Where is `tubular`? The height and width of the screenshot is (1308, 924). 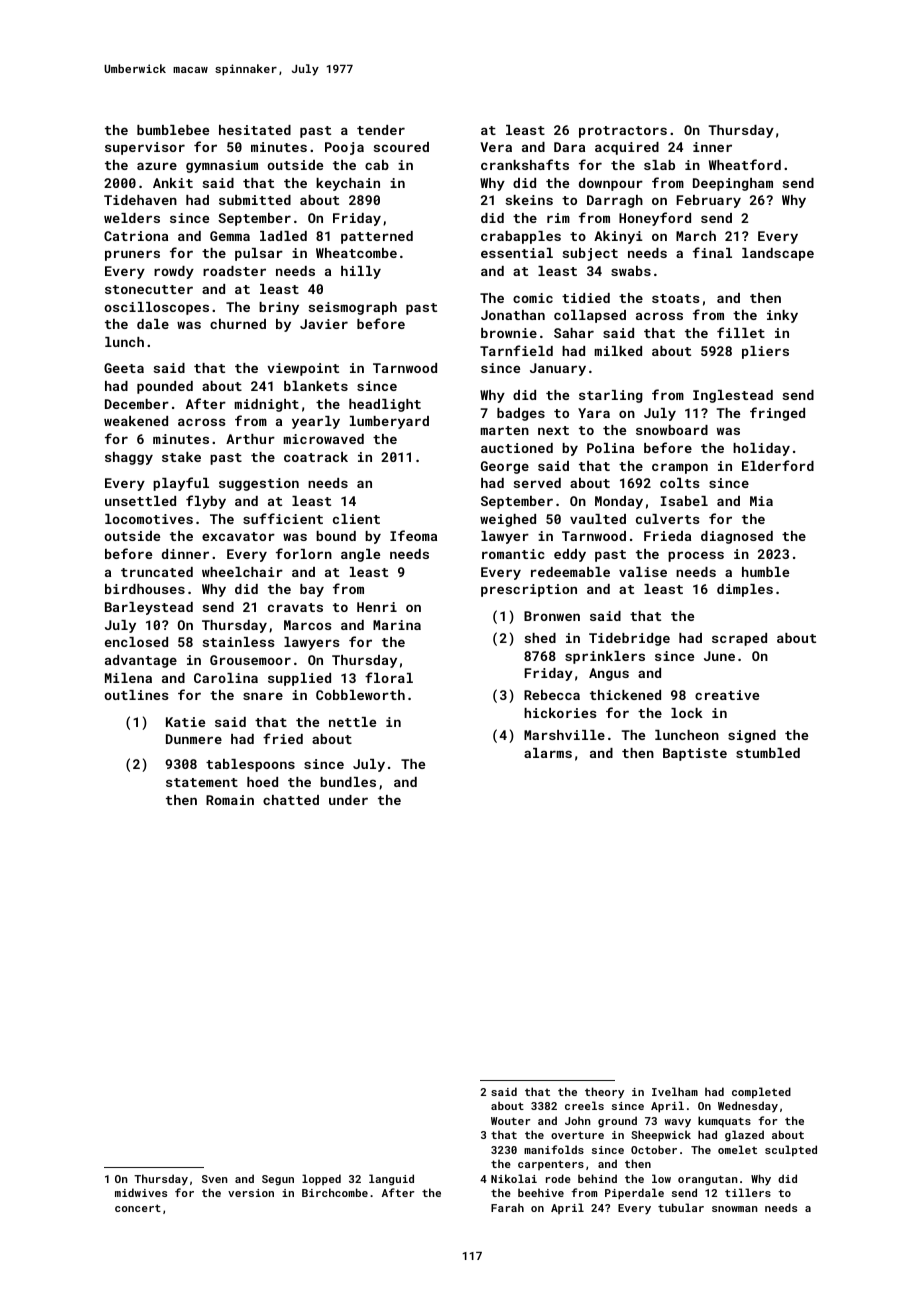 tubular is located at coordinates (681, 1207).
